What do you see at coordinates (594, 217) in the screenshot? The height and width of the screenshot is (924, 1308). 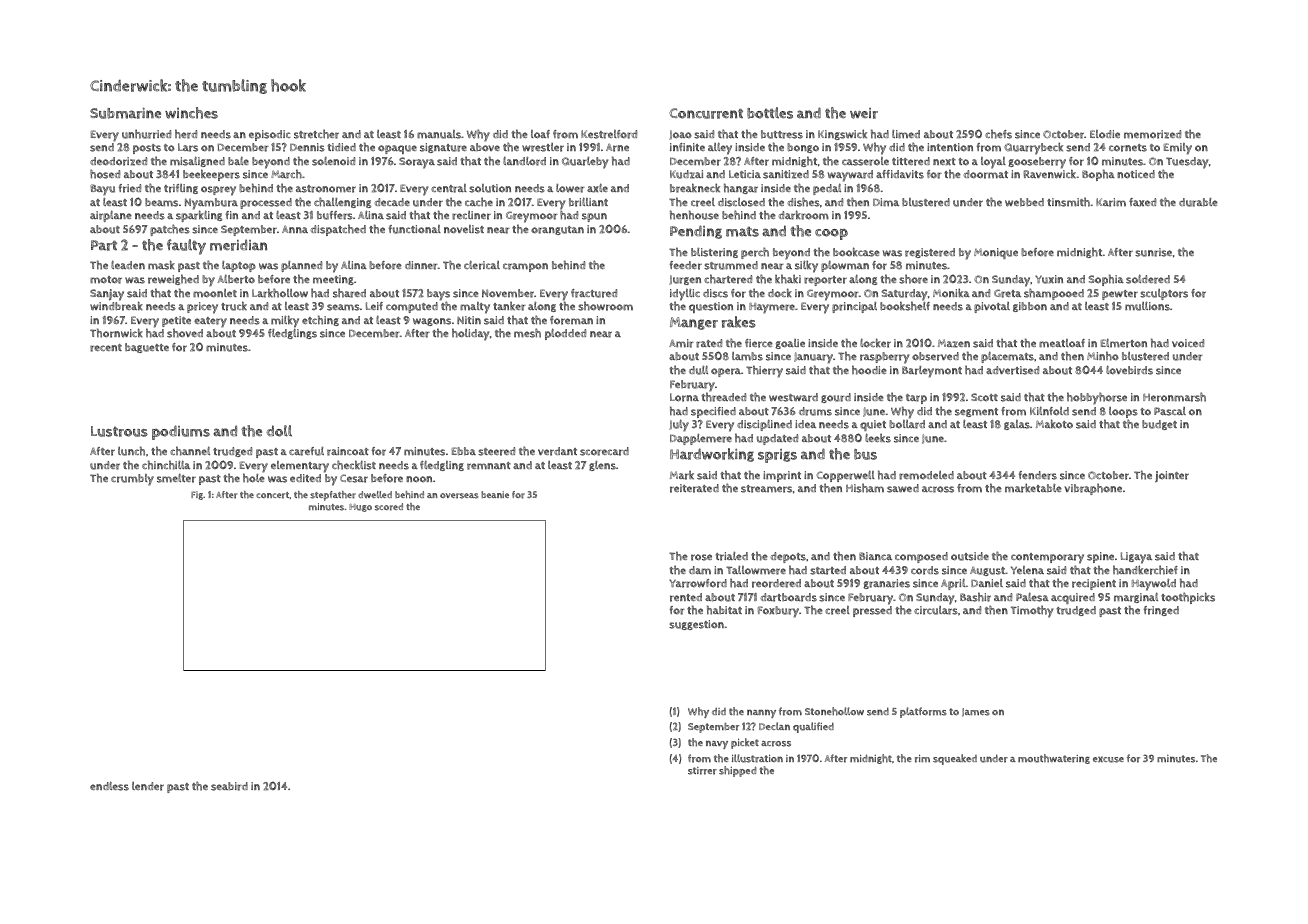 I see `spun` at bounding box center [594, 217].
